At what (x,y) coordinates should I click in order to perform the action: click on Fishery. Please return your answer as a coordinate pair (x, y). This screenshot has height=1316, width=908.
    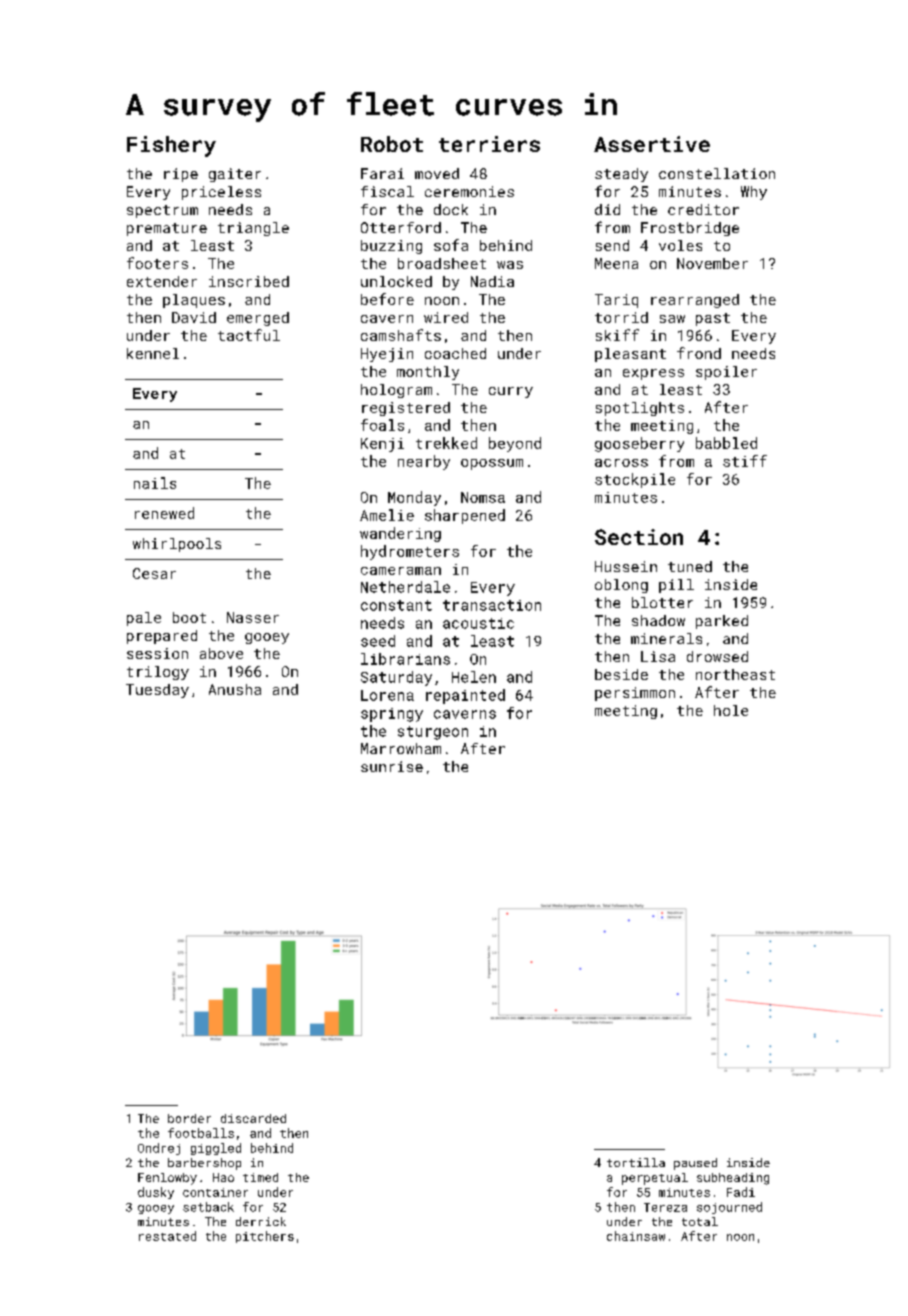
    Looking at the image, I should click on (171, 146).
